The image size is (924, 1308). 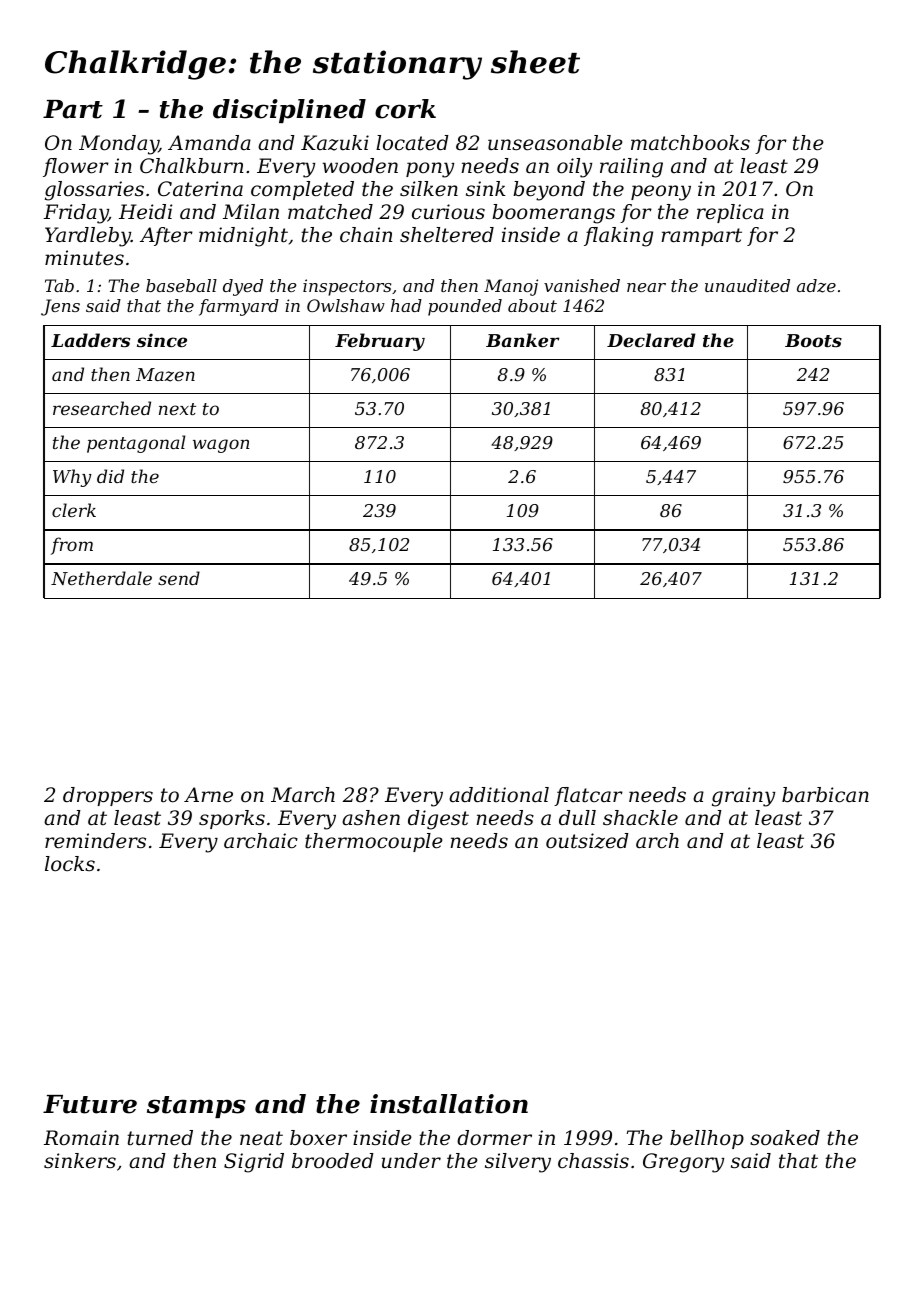 What do you see at coordinates (813, 340) in the document?
I see `Boots` at bounding box center [813, 340].
